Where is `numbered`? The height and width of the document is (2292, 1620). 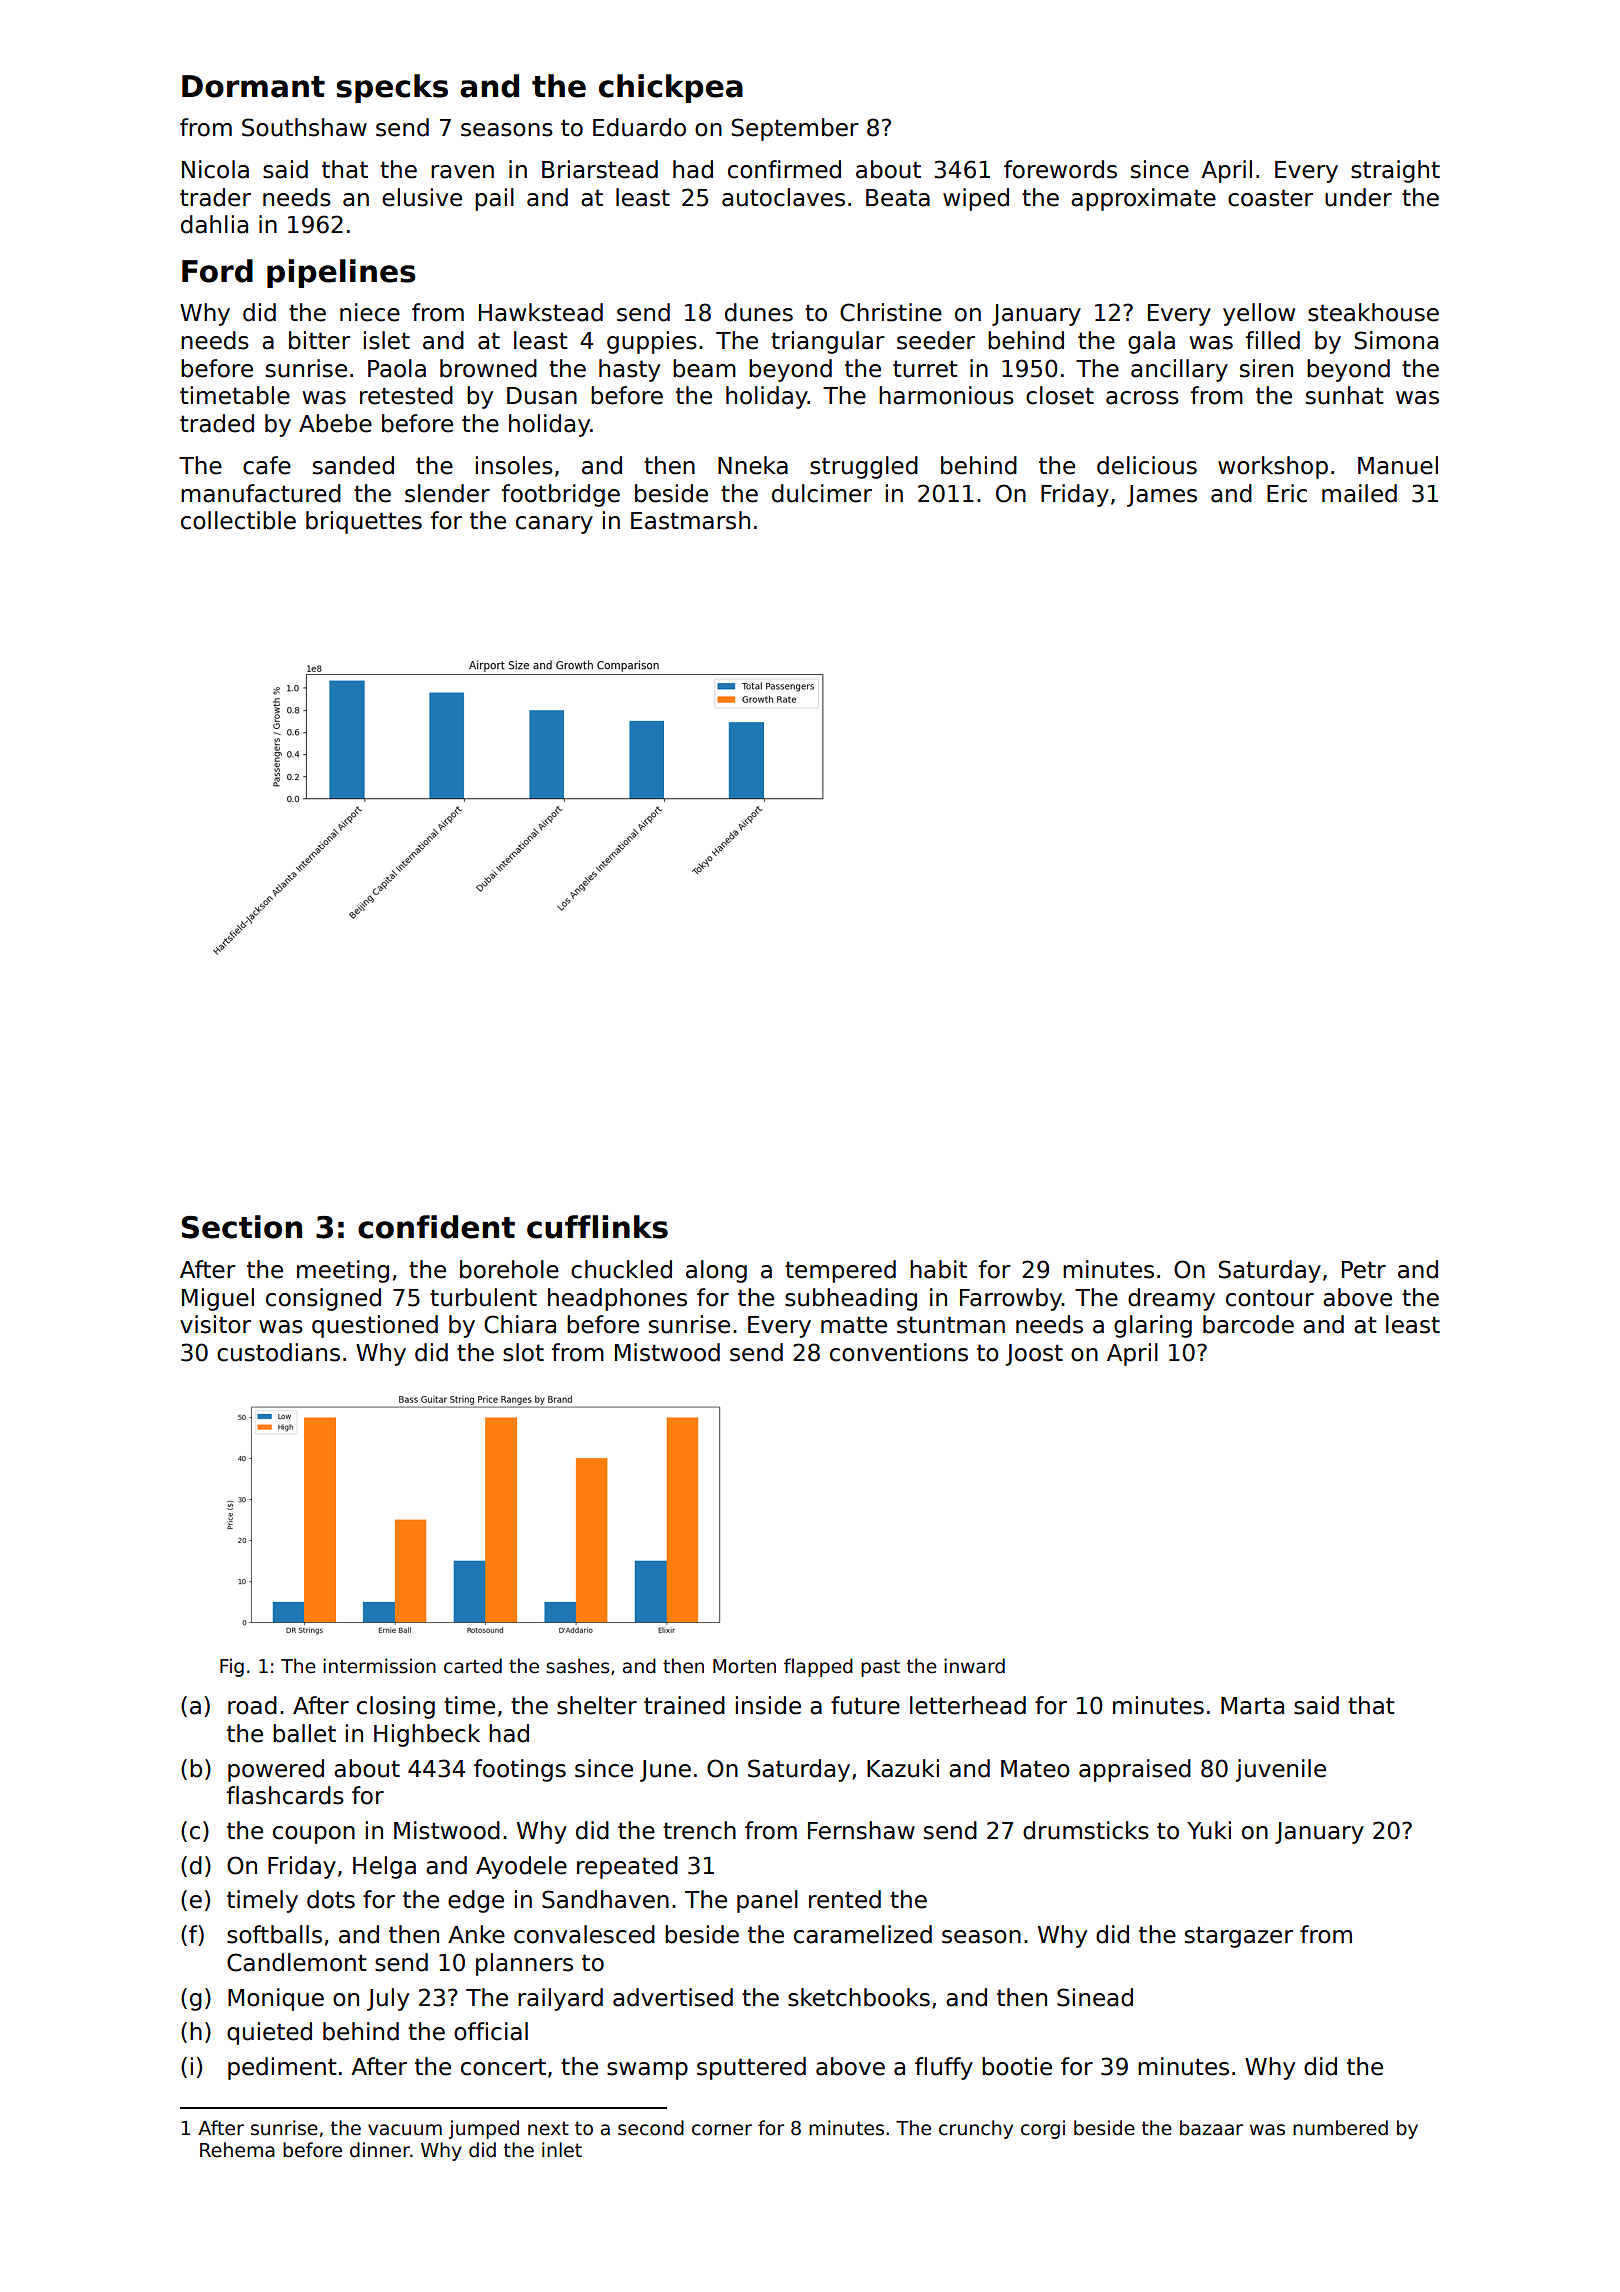
numbered is located at coordinates (1340, 2128).
